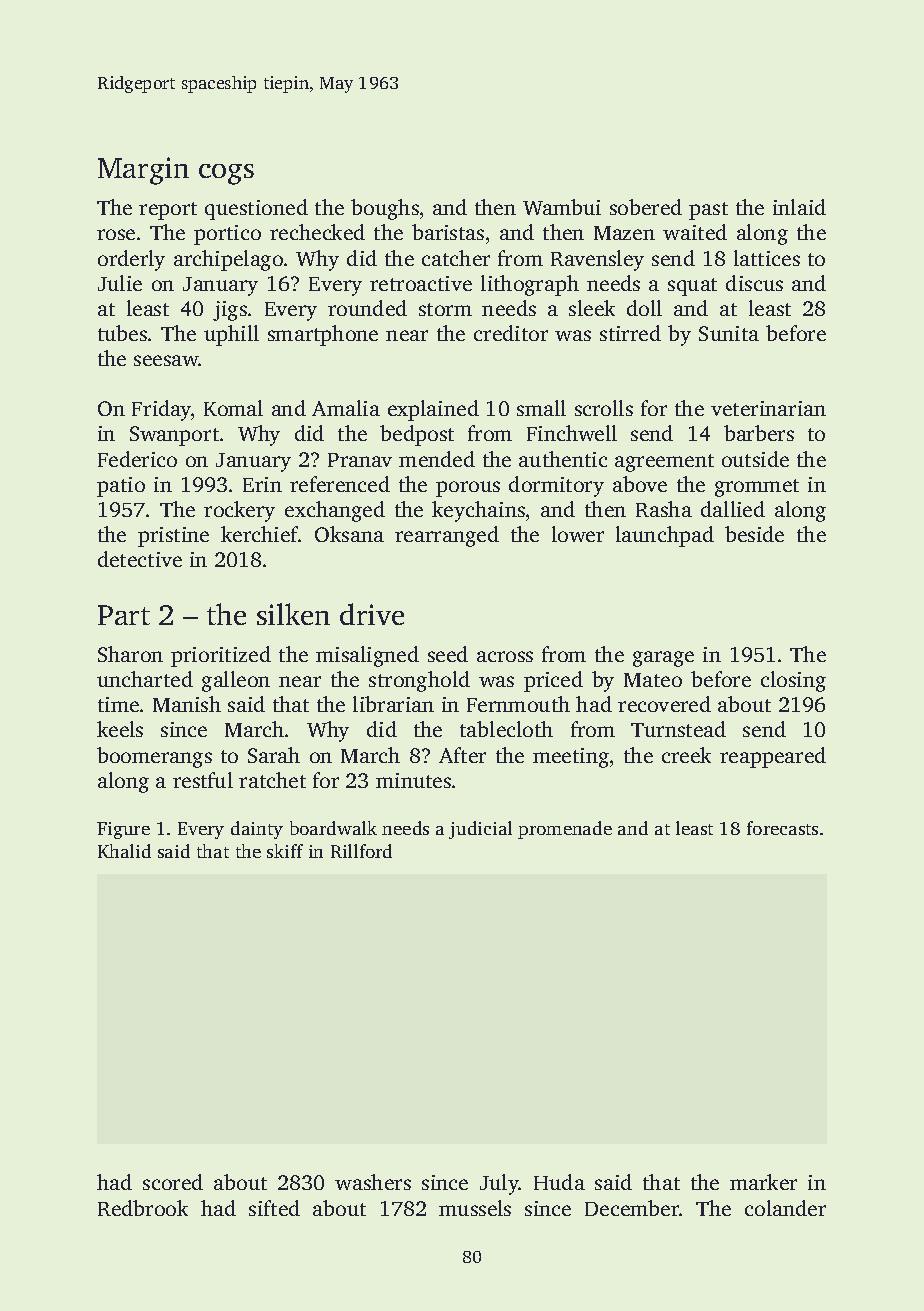  Describe the element at coordinates (562, 207) in the page. I see `Wambui` at that location.
